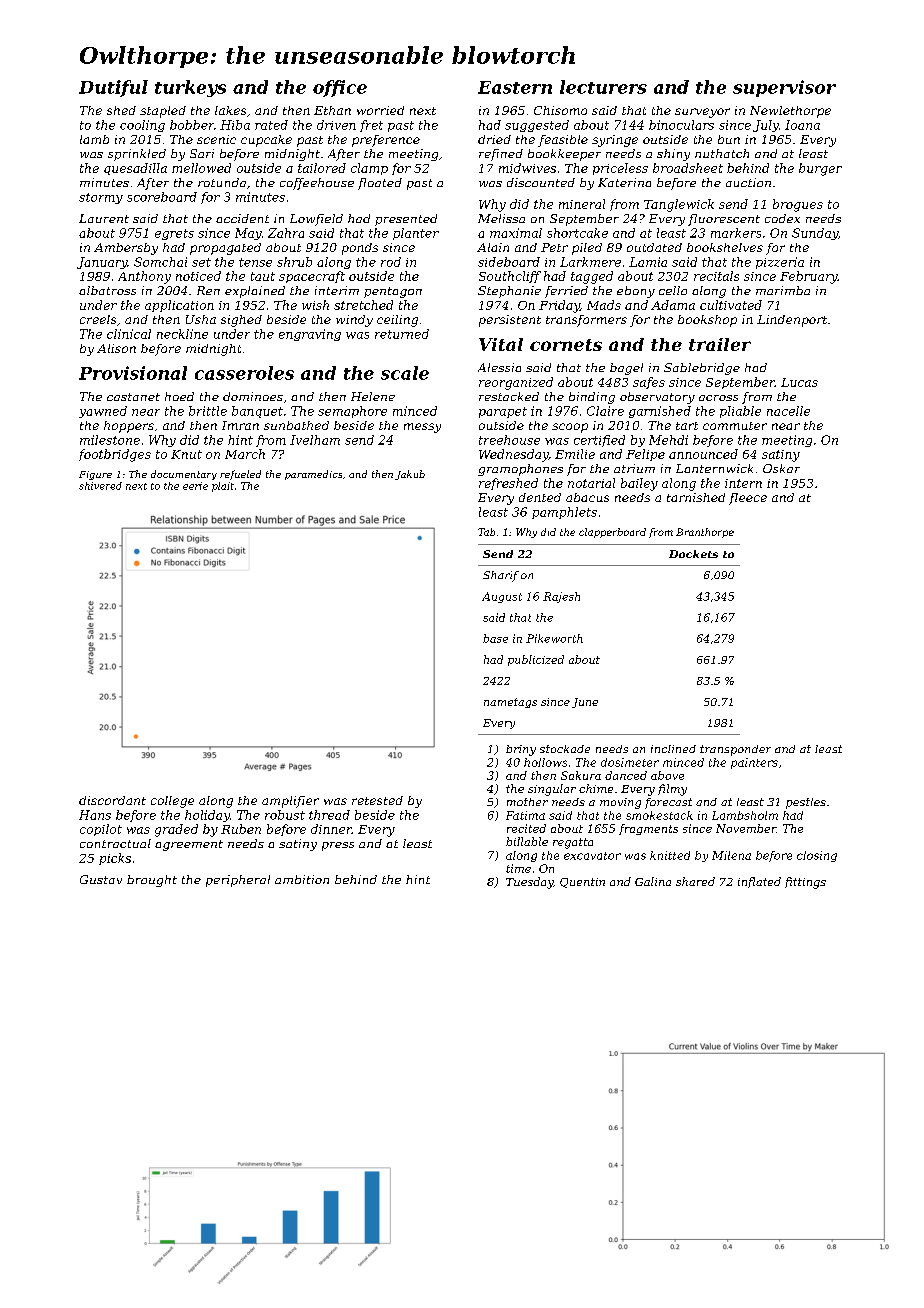 This screenshot has width=924, height=1308. I want to click on eerie, so click(195, 486).
